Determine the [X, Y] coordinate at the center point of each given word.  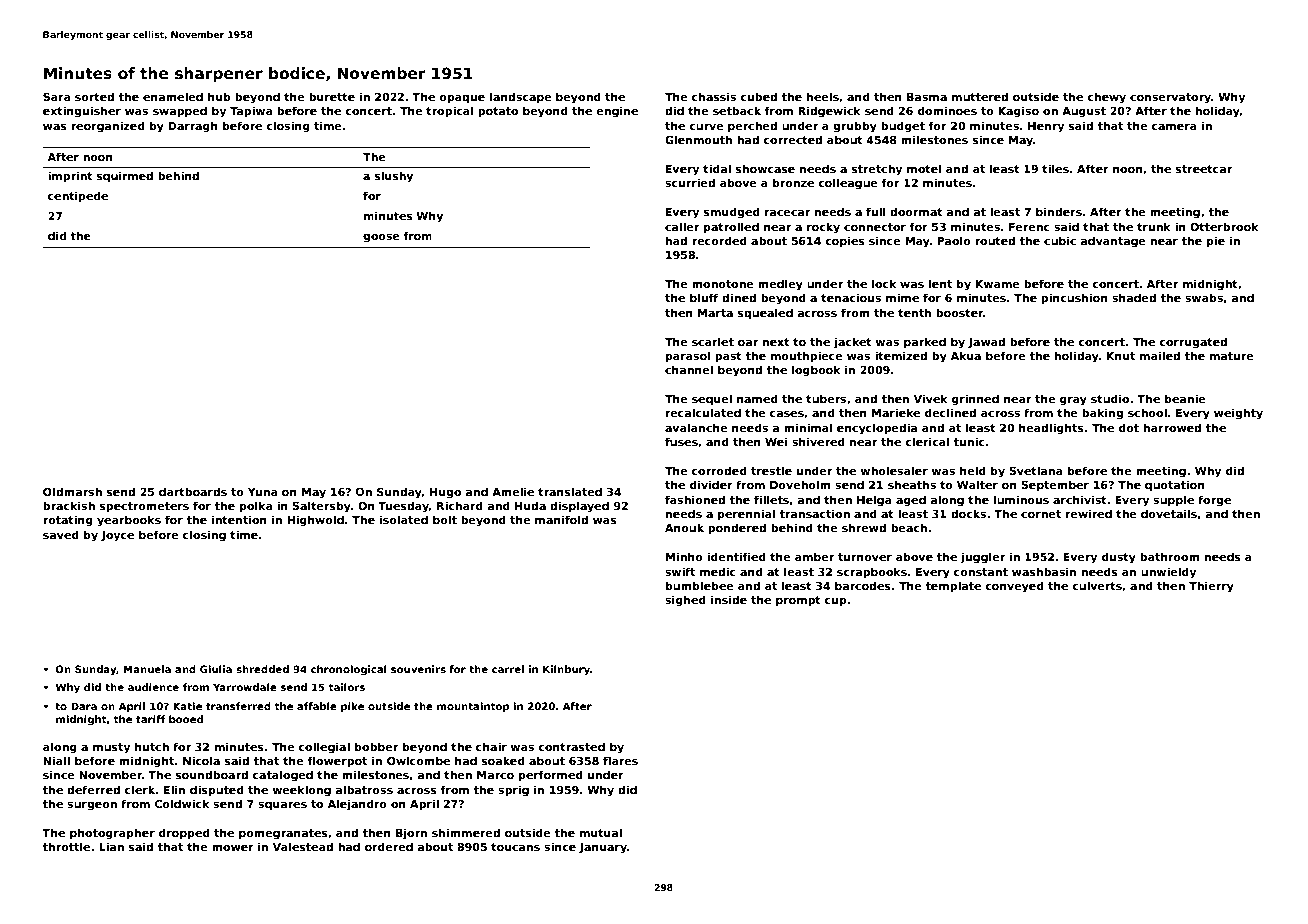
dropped [184, 834]
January [603, 848]
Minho [684, 556]
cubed [759, 96]
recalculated [703, 412]
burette [332, 96]
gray [1073, 401]
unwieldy [1168, 573]
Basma [927, 97]
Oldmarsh [72, 491]
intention [239, 519]
